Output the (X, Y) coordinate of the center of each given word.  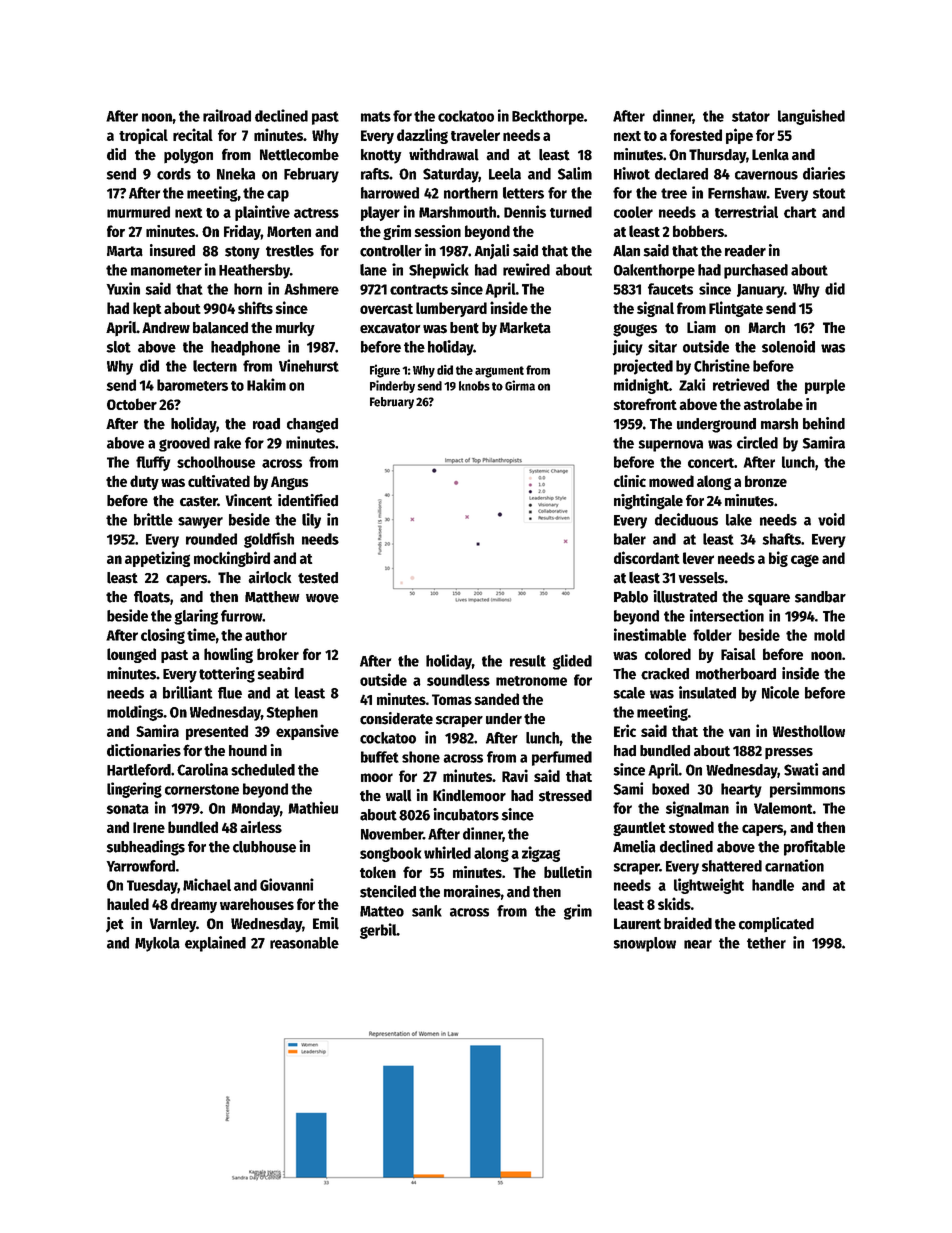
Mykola (157, 944)
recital (193, 134)
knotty (381, 156)
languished (811, 117)
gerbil (378, 931)
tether (766, 943)
